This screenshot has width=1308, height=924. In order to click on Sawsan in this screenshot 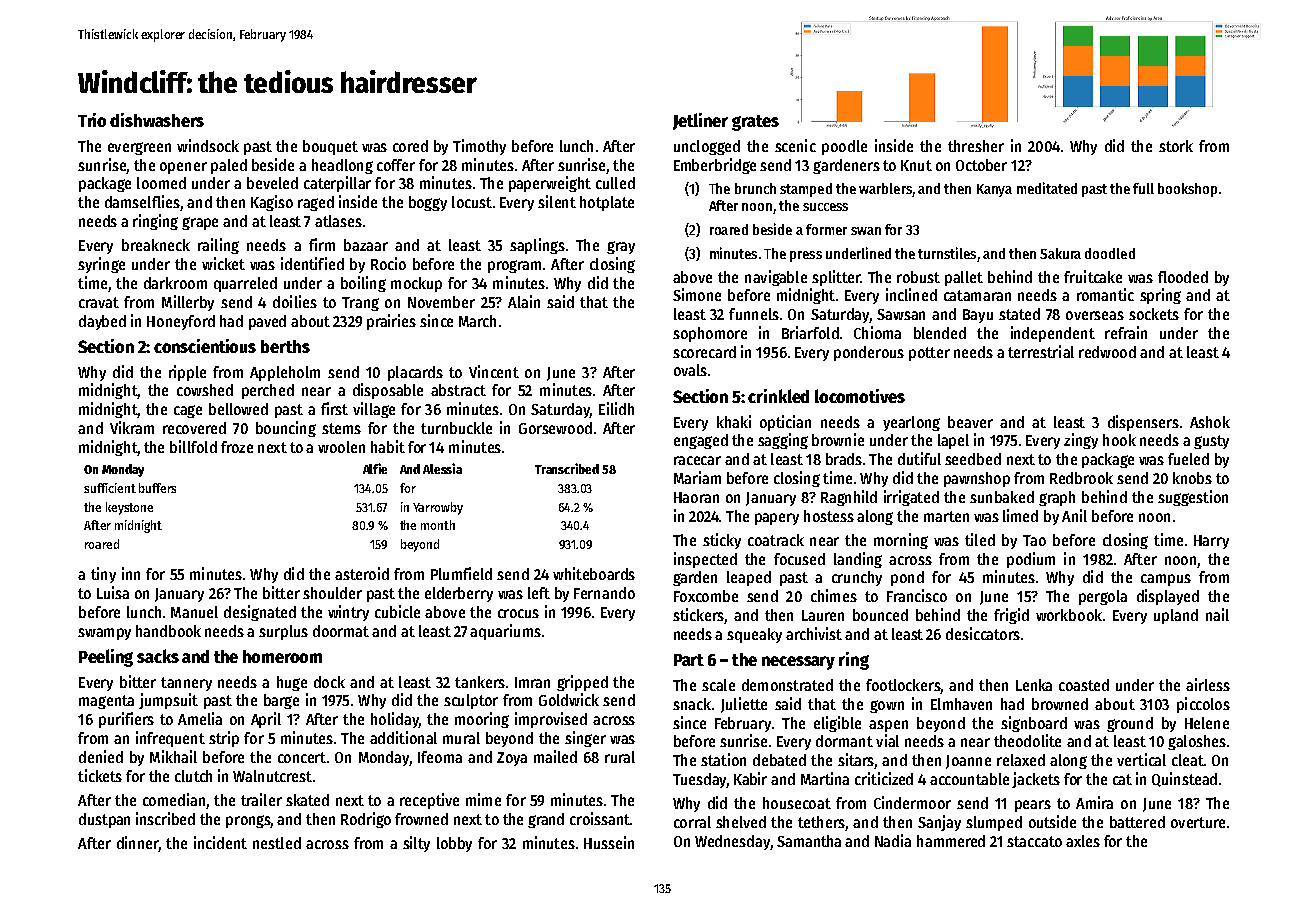, I will do `click(901, 314)`.
